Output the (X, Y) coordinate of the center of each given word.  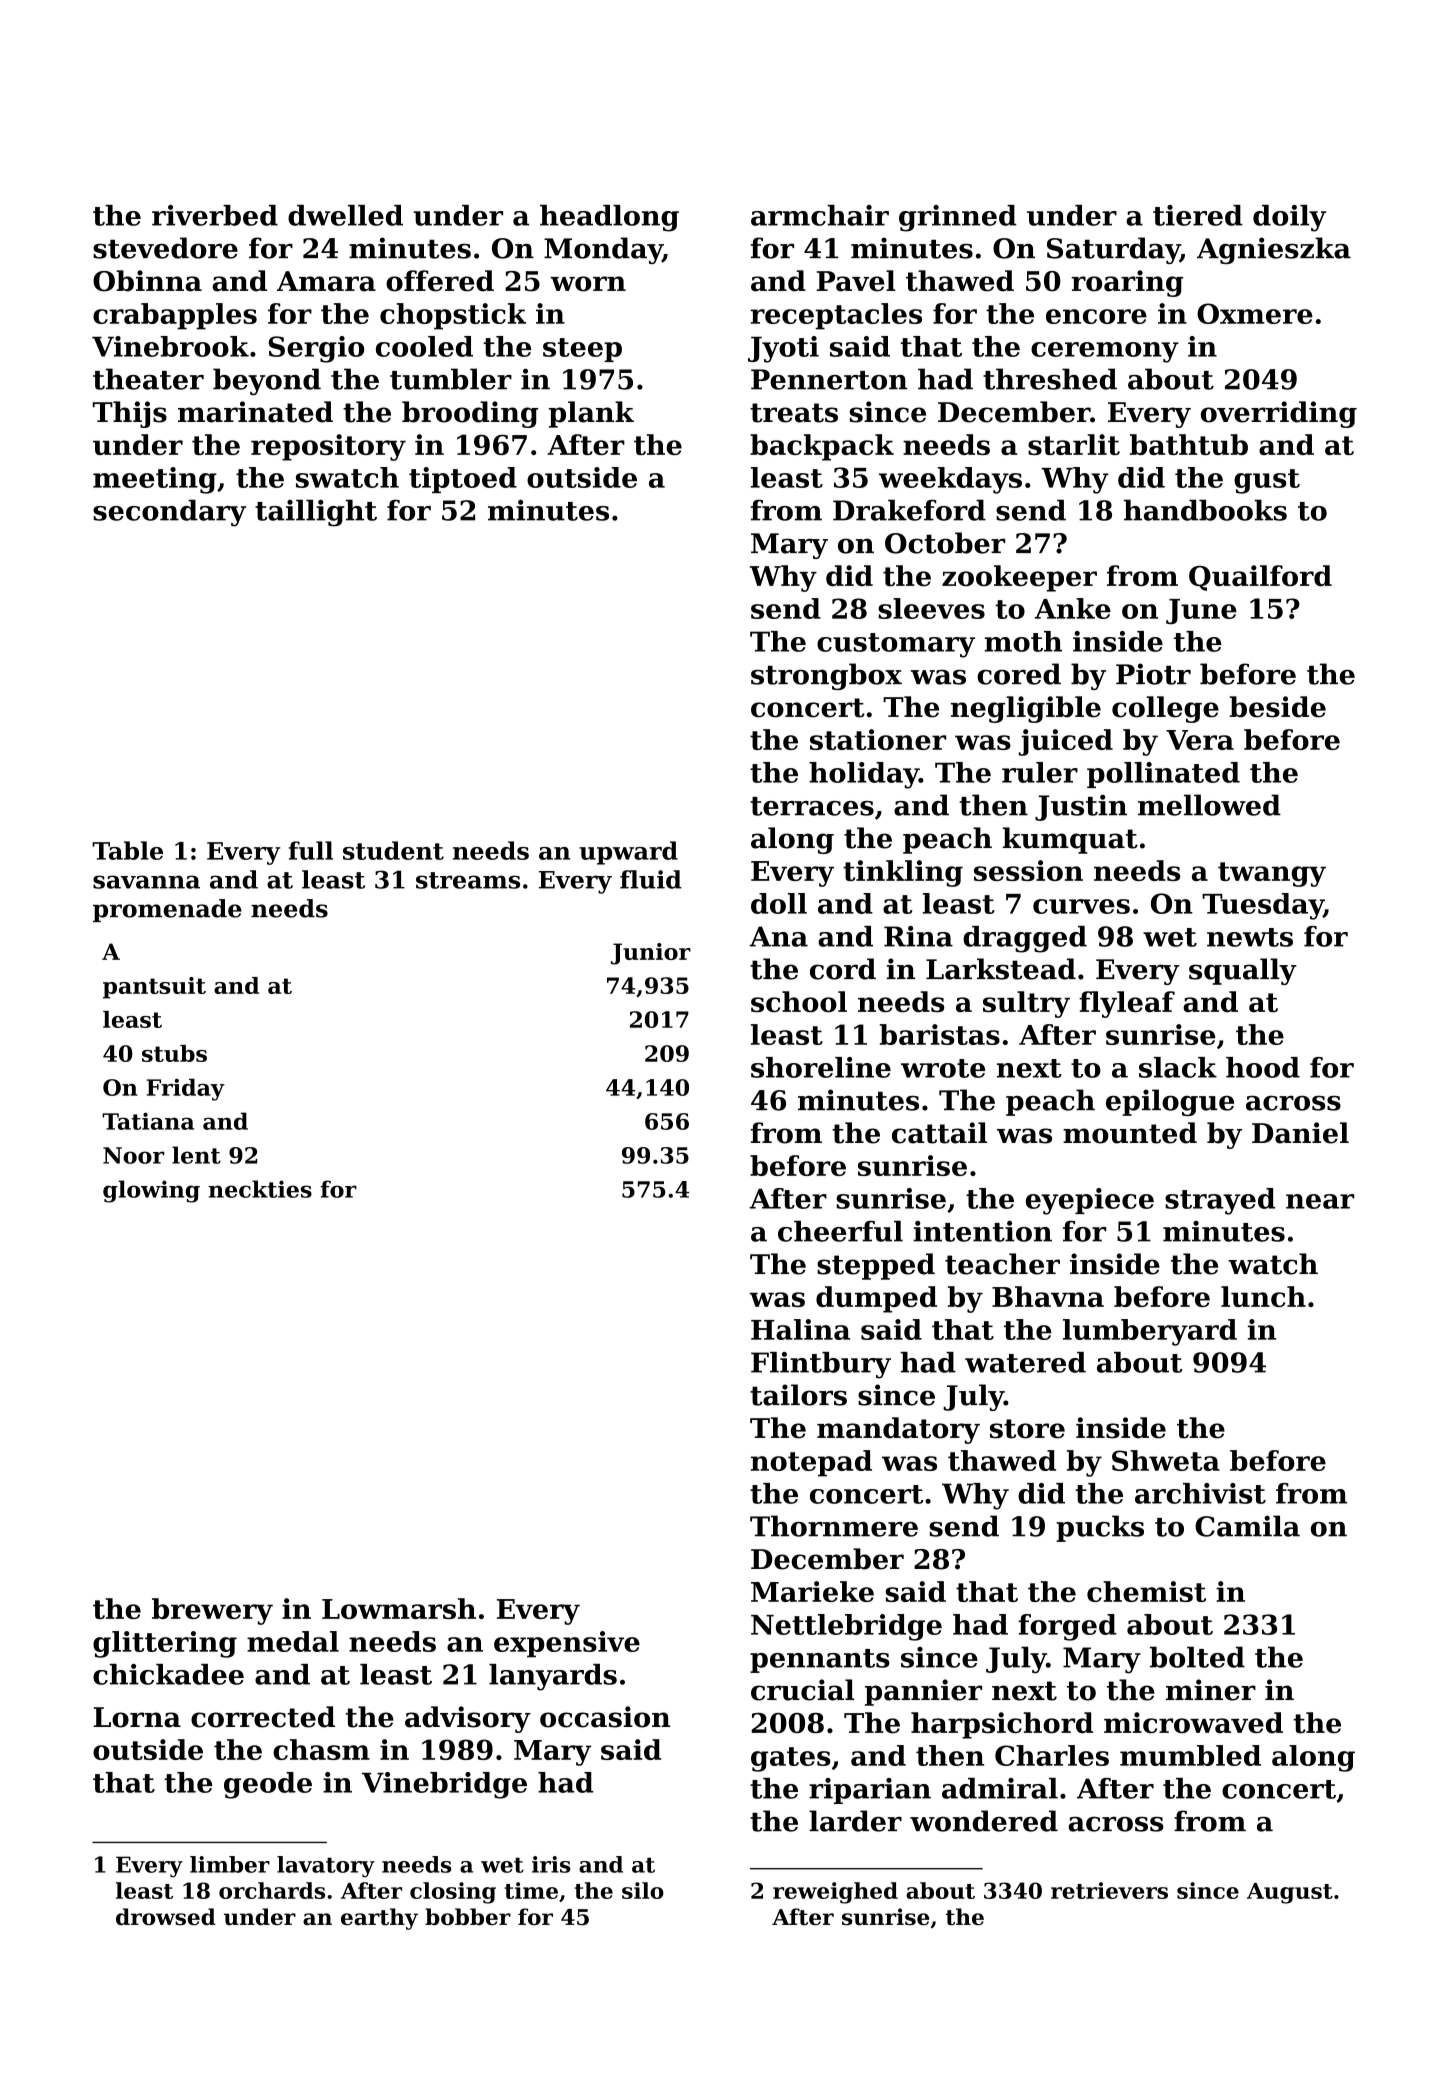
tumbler (451, 379)
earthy (379, 1919)
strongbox (826, 676)
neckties (260, 1189)
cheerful (840, 1231)
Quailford (1260, 578)
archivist (1200, 1493)
